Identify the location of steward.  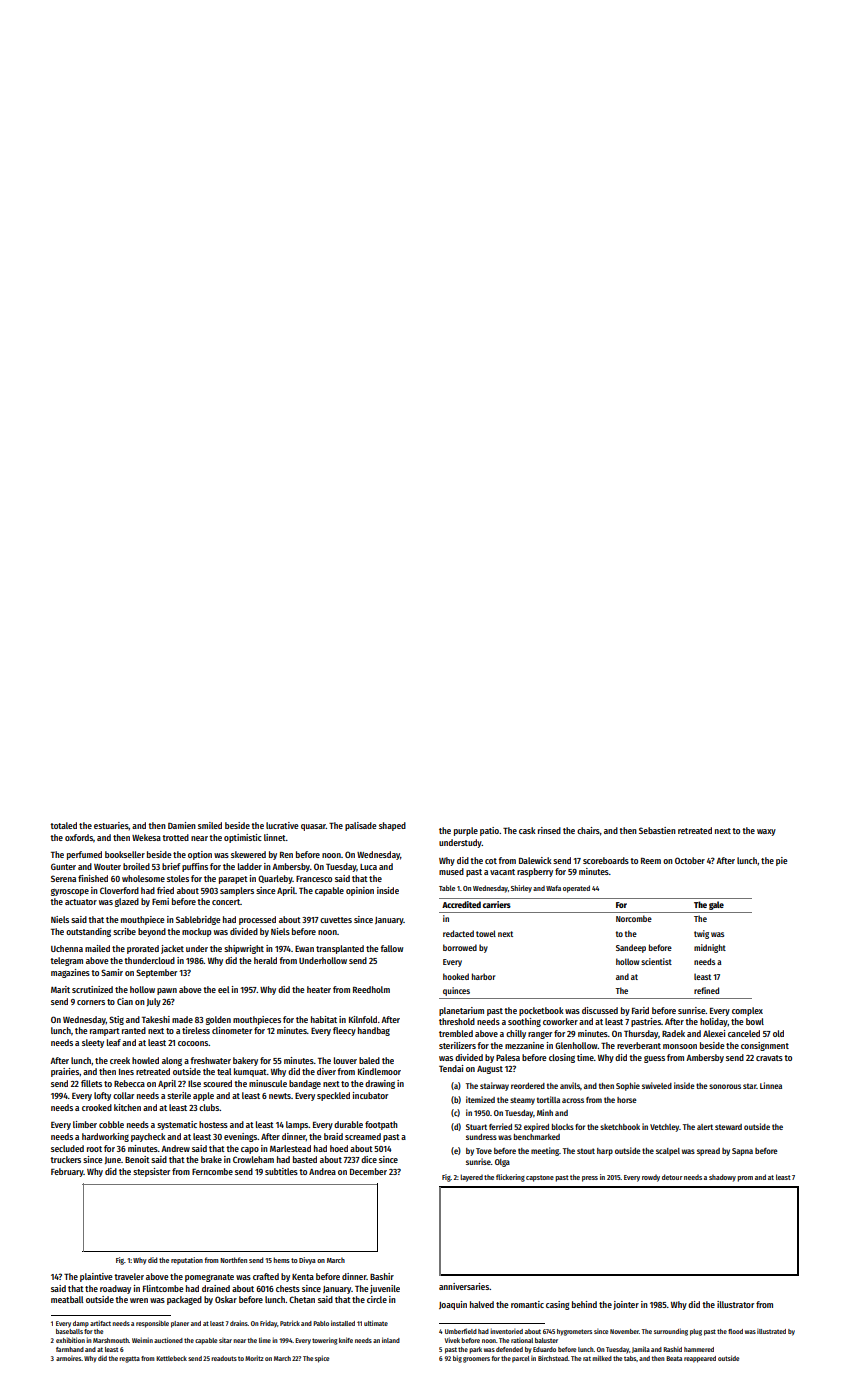
(728, 1127).
